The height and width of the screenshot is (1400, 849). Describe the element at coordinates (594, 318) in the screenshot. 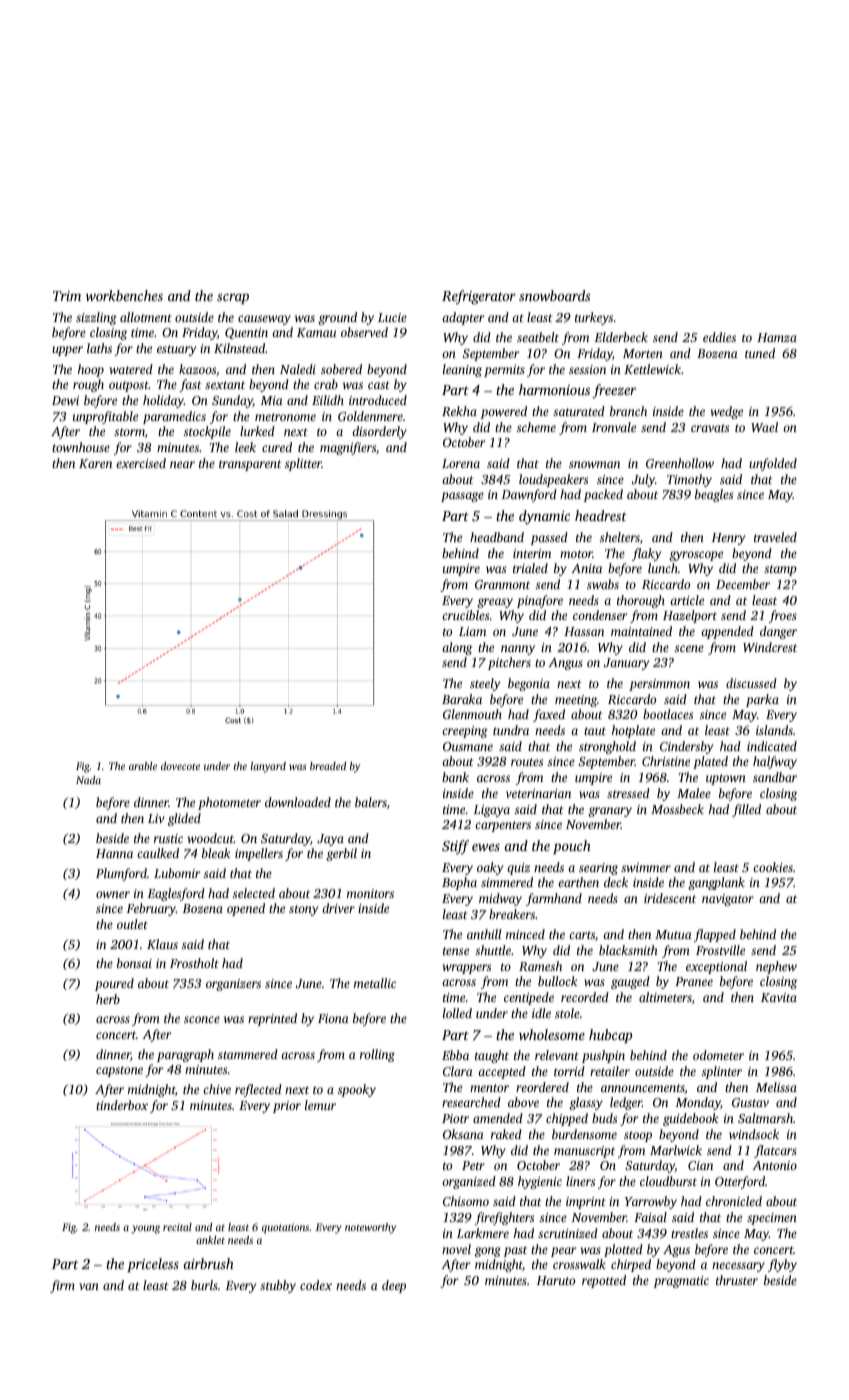

I see `turkeys` at that location.
